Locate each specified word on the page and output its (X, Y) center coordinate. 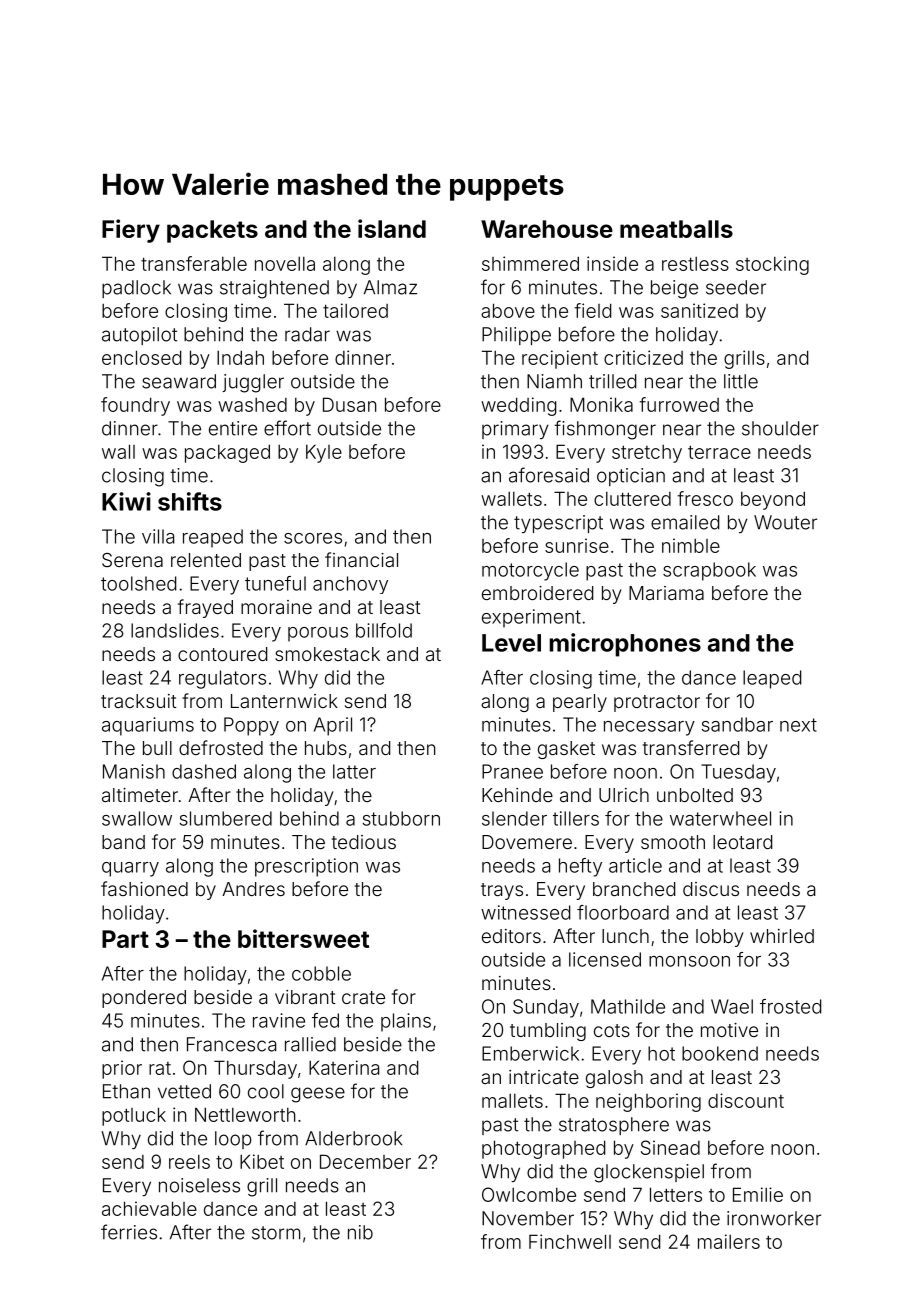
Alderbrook (353, 1138)
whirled (782, 936)
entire (233, 428)
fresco (705, 498)
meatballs (676, 229)
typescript (558, 524)
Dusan (349, 404)
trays (502, 891)
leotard (742, 842)
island (392, 228)
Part (125, 939)
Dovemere (527, 842)
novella (285, 264)
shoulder (780, 428)
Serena (132, 560)
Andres (253, 889)
